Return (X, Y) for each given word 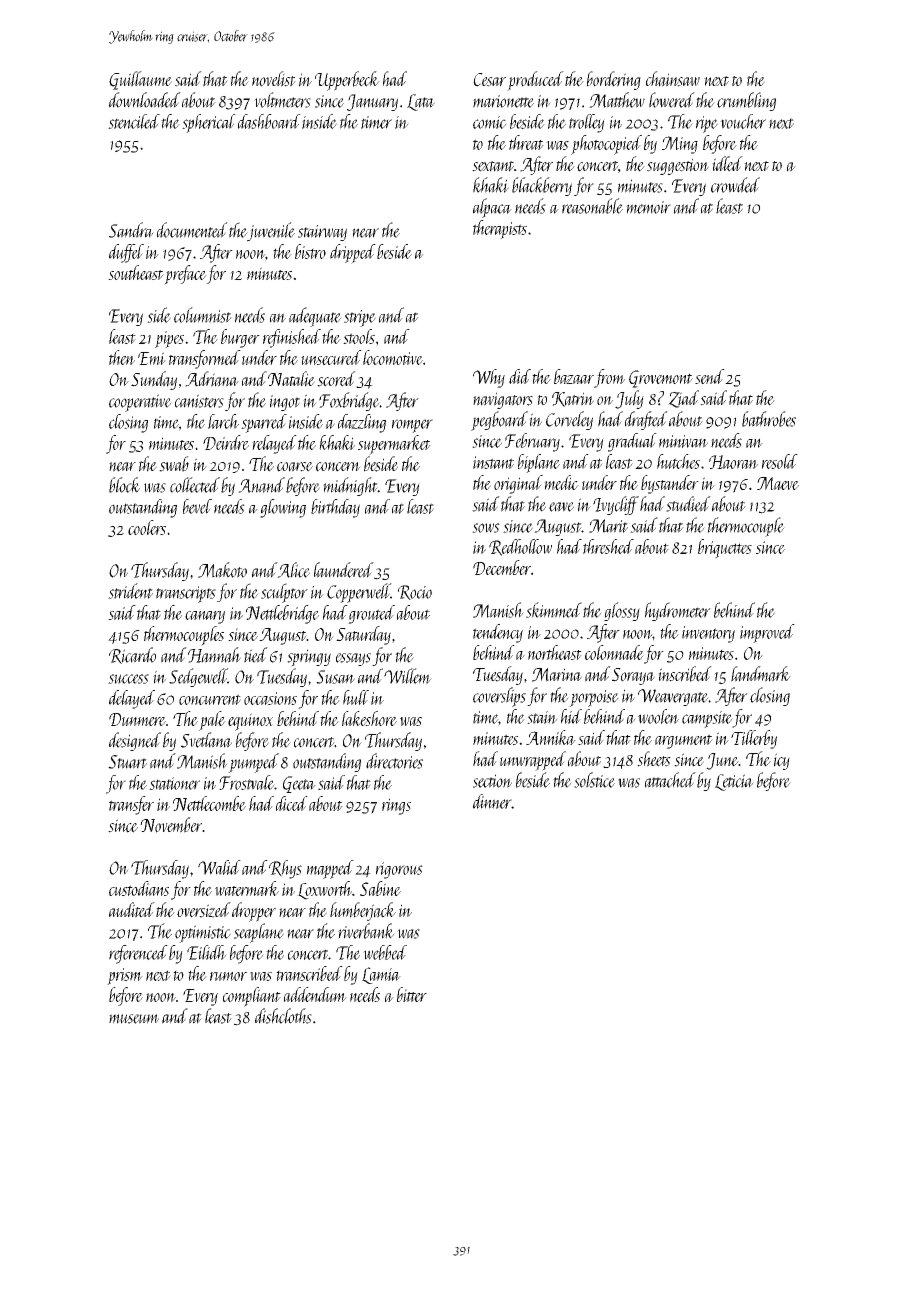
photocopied (606, 145)
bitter (412, 994)
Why (489, 378)
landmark (761, 674)
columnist (203, 315)
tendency (498, 633)
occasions (270, 698)
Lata (421, 102)
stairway (322, 233)
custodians (139, 888)
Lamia (381, 975)
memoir (648, 207)
